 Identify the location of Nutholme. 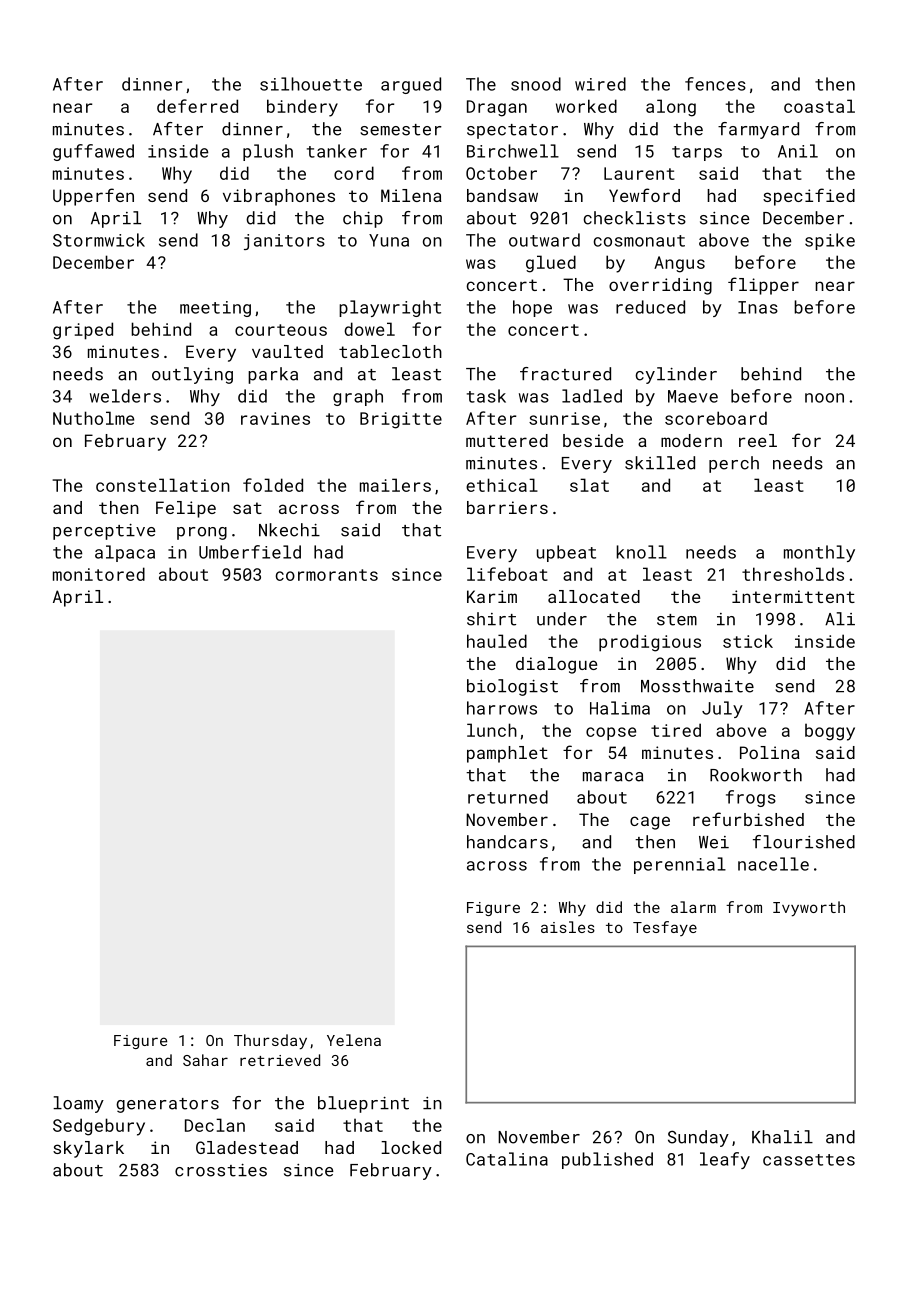
(93, 418).
